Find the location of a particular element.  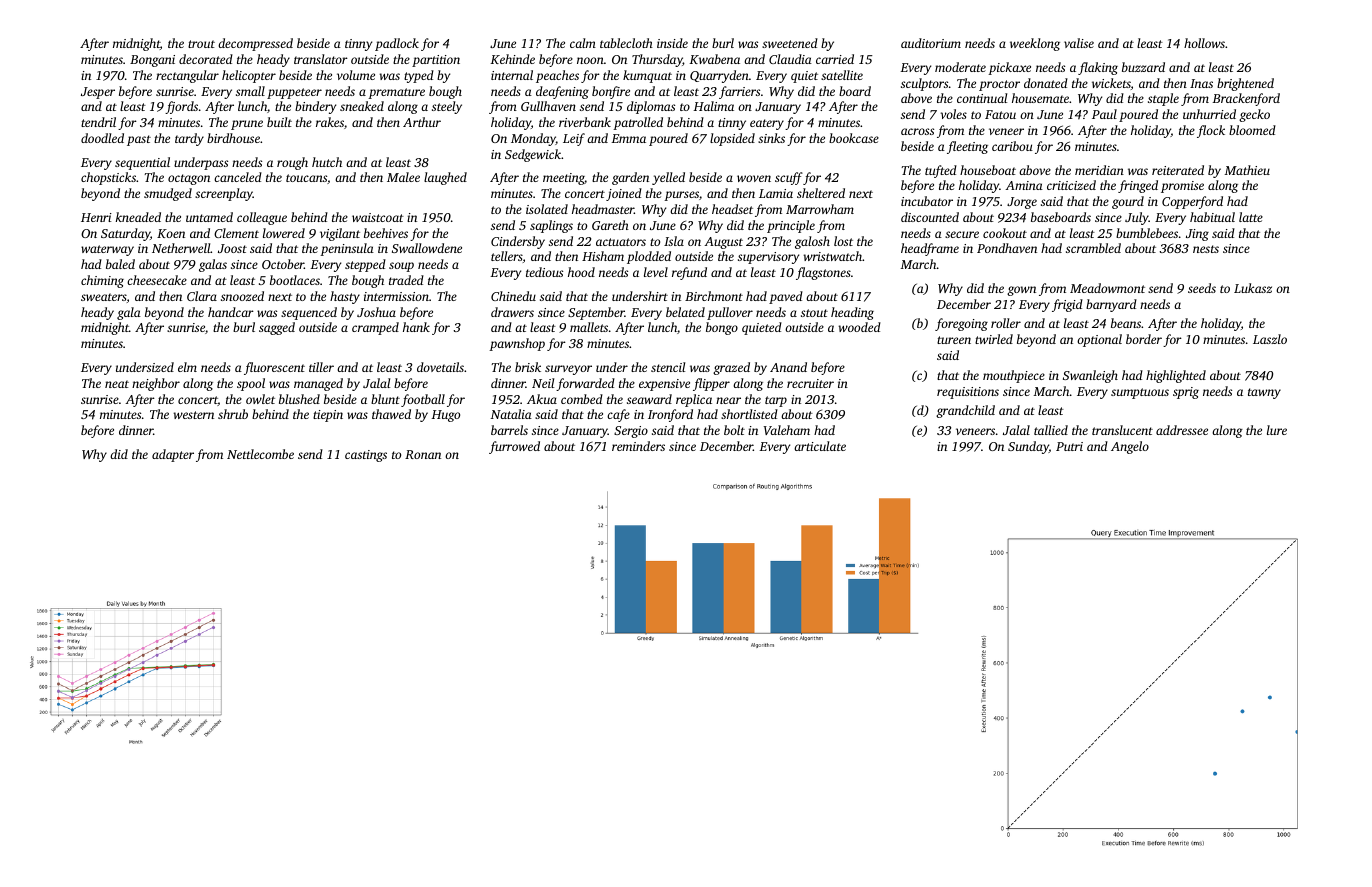

padlock is located at coordinates (397, 44).
